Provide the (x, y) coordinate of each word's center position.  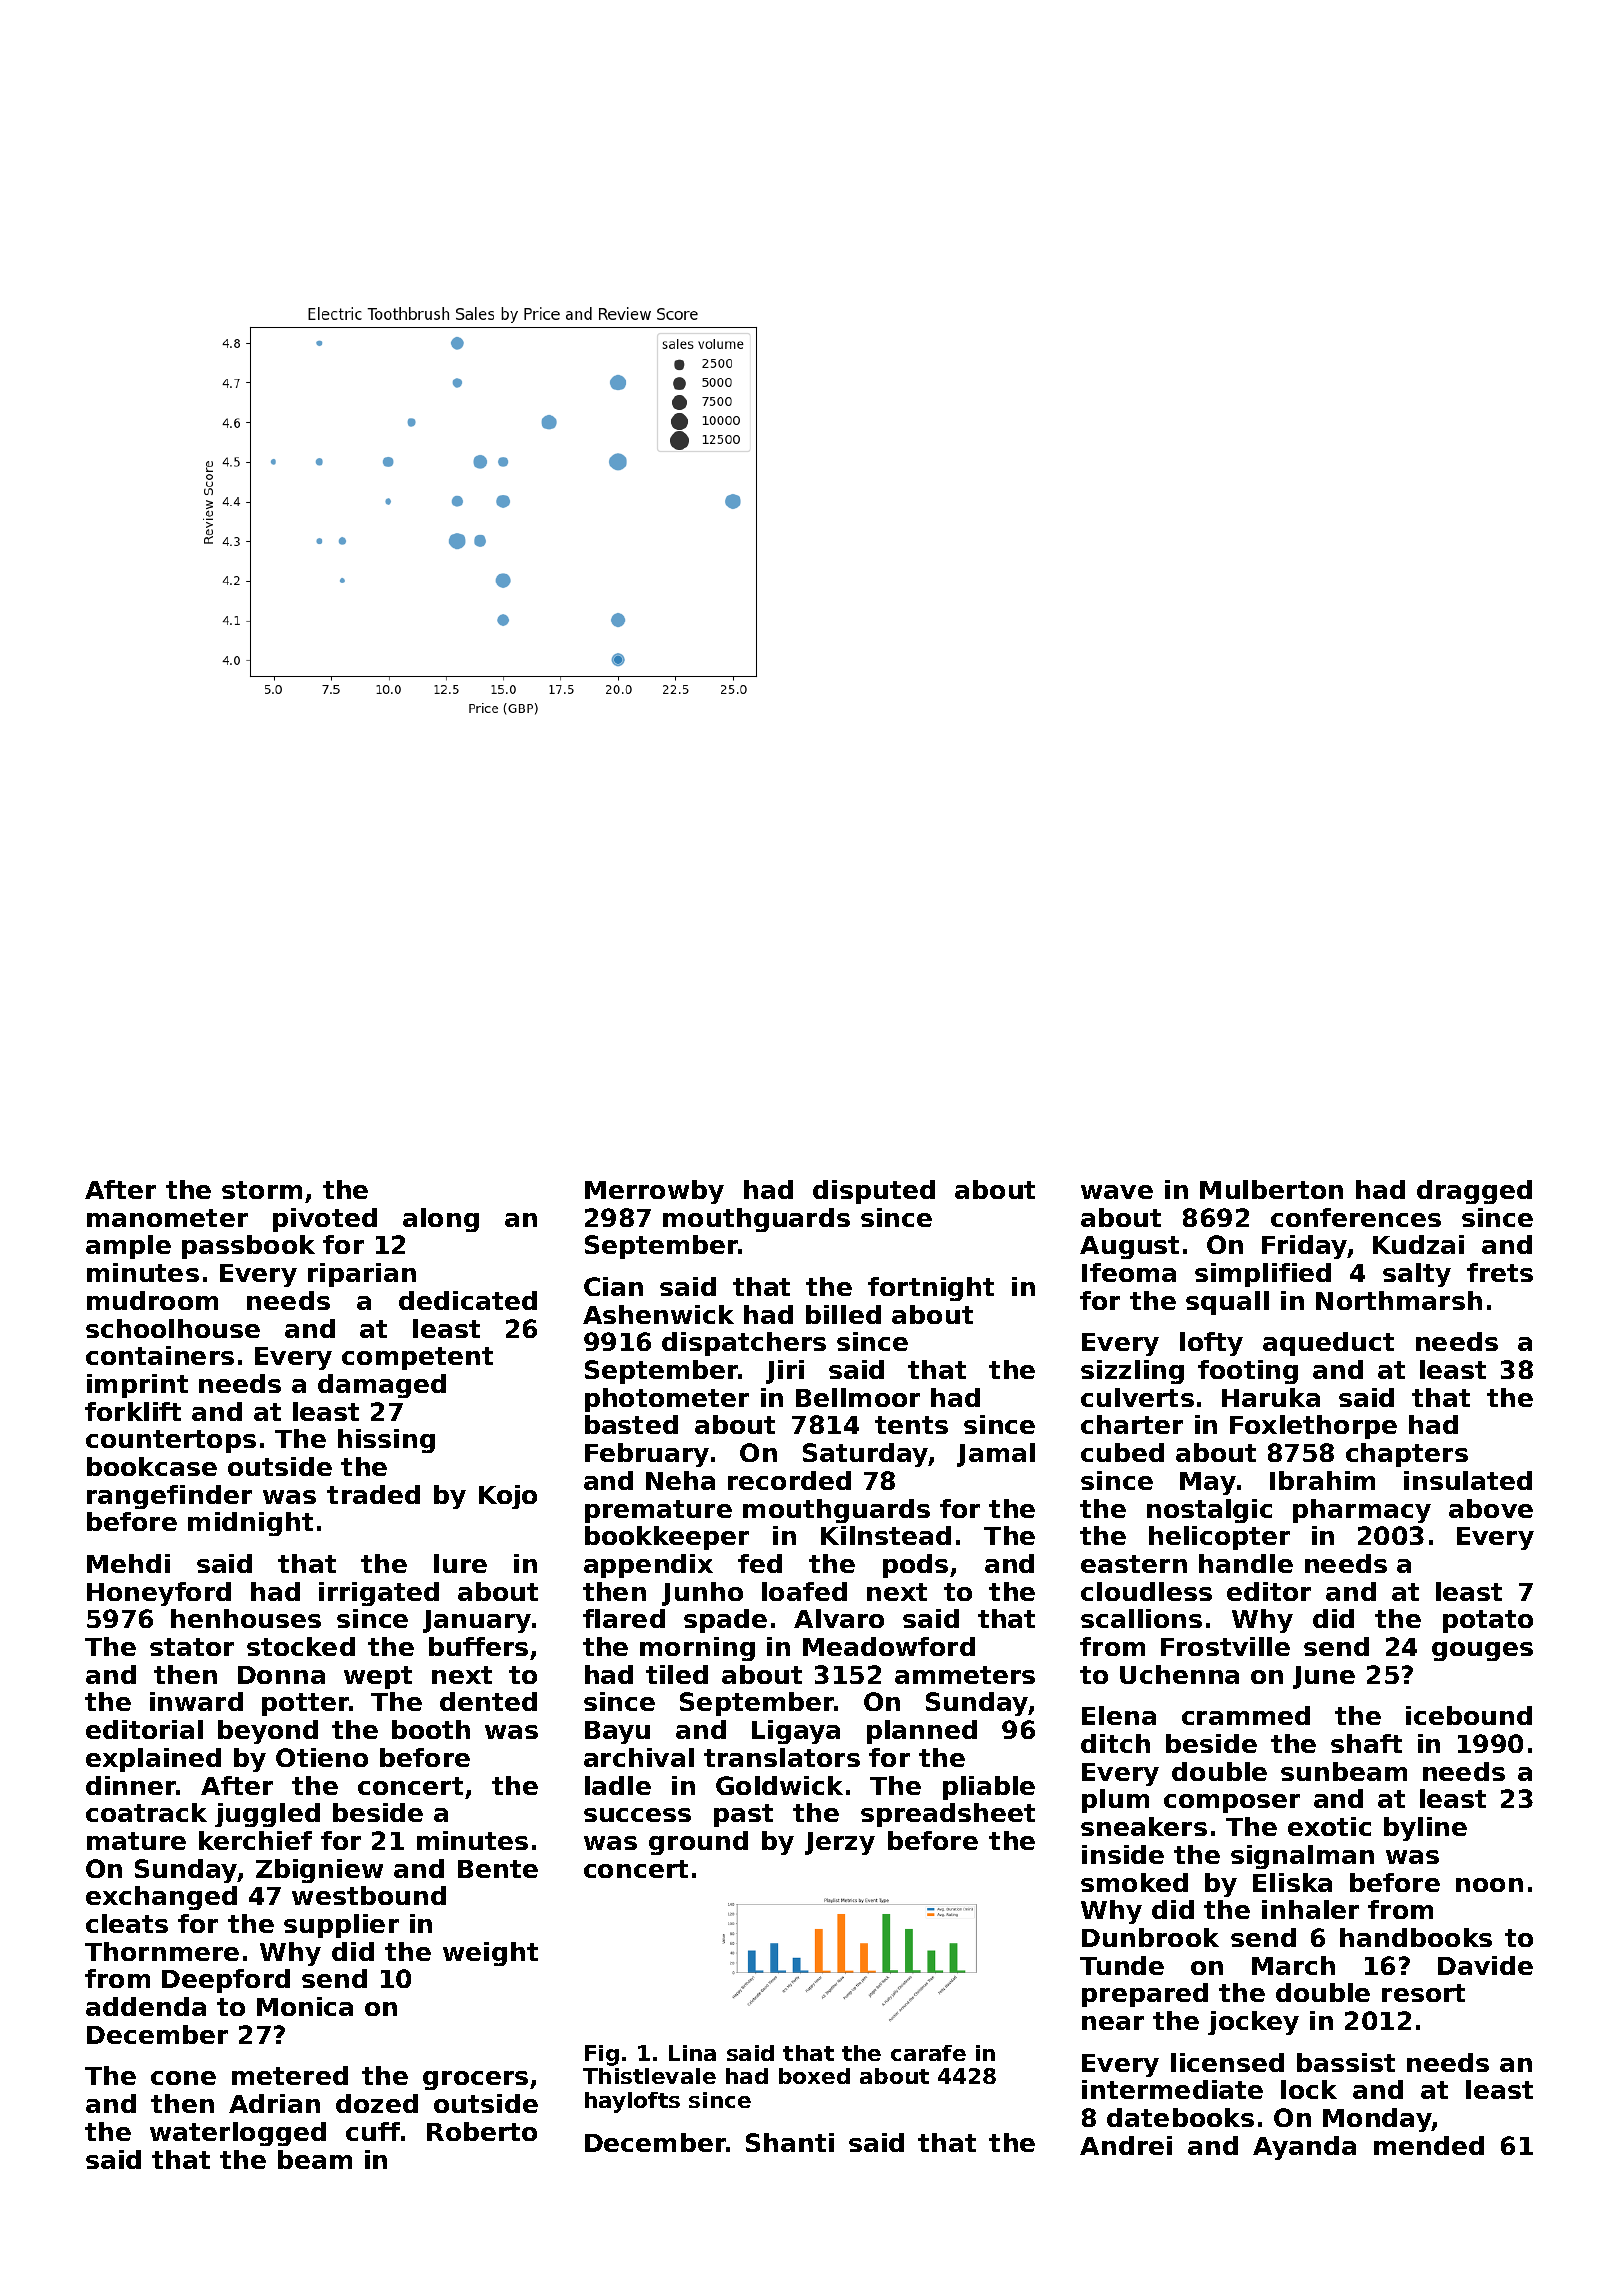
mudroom (152, 1300)
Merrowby (654, 1192)
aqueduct (1328, 1344)
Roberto (482, 2131)
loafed (804, 1591)
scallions (1141, 1618)
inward (196, 1701)
